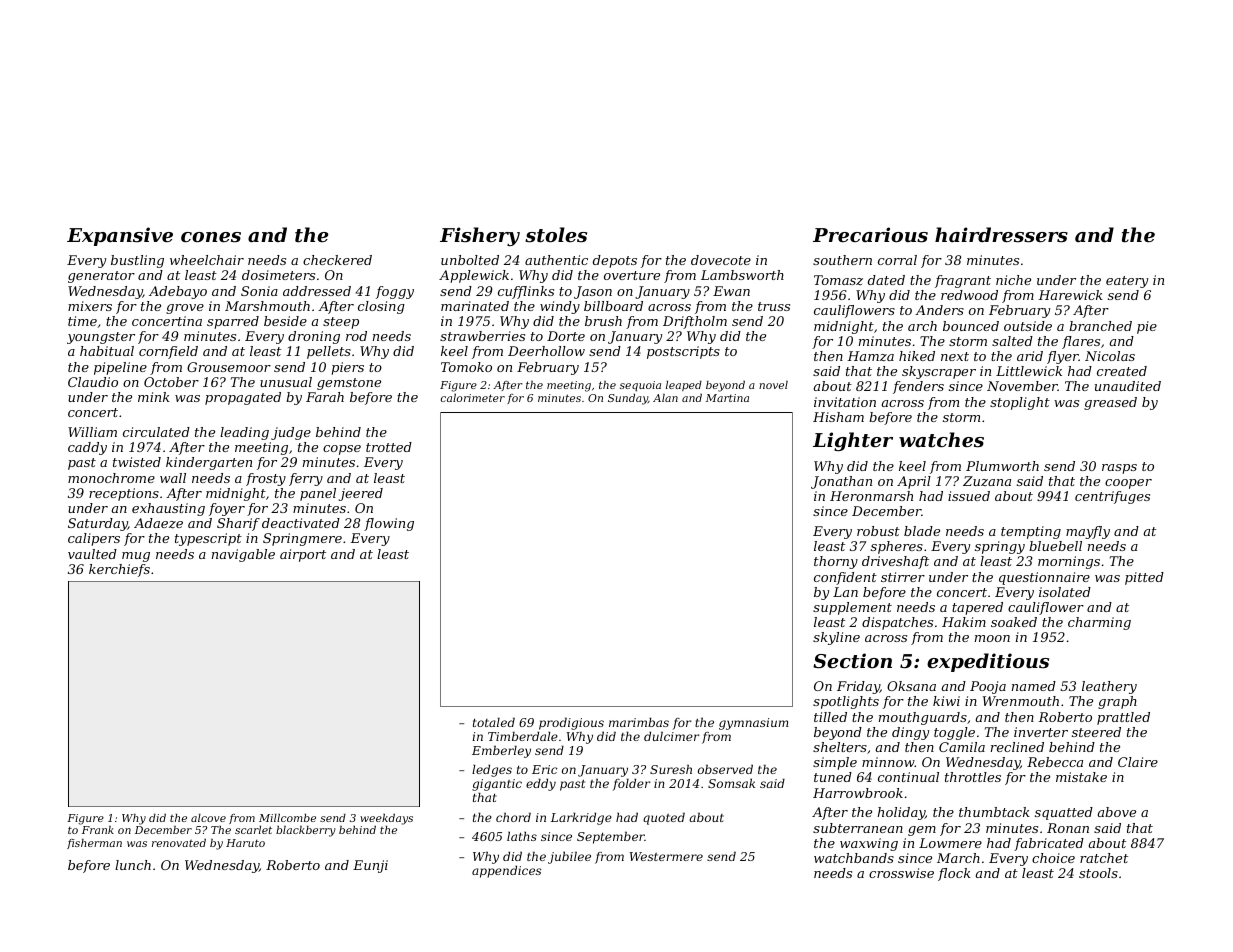 The height and width of the screenshot is (952, 1233). Describe the element at coordinates (1001, 235) in the screenshot. I see `hairdressers` at that location.
